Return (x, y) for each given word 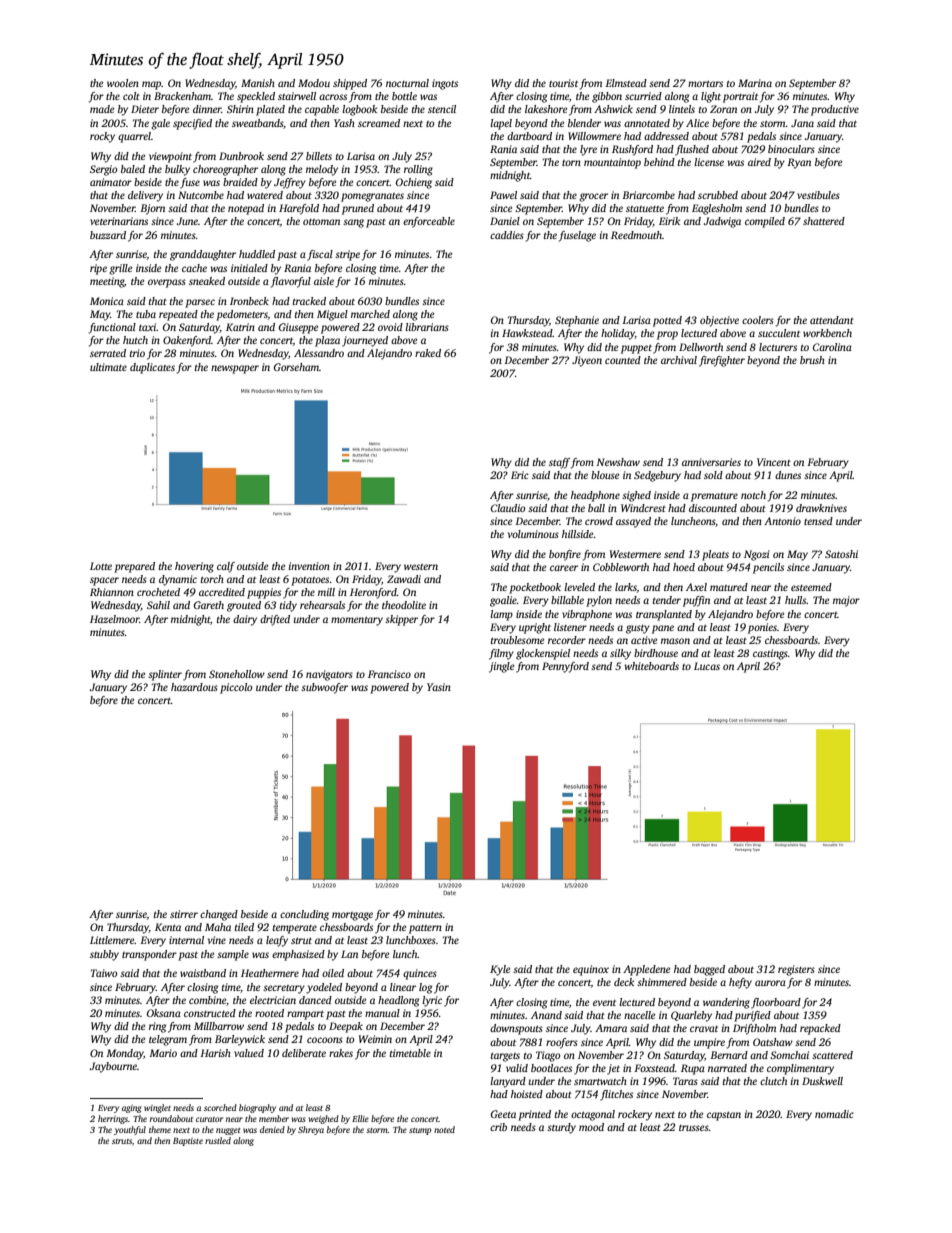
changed (219, 915)
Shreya (311, 1130)
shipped (350, 84)
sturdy (561, 1128)
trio (137, 353)
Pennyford (565, 667)
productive (835, 110)
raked (428, 353)
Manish (258, 83)
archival (679, 360)
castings (770, 654)
